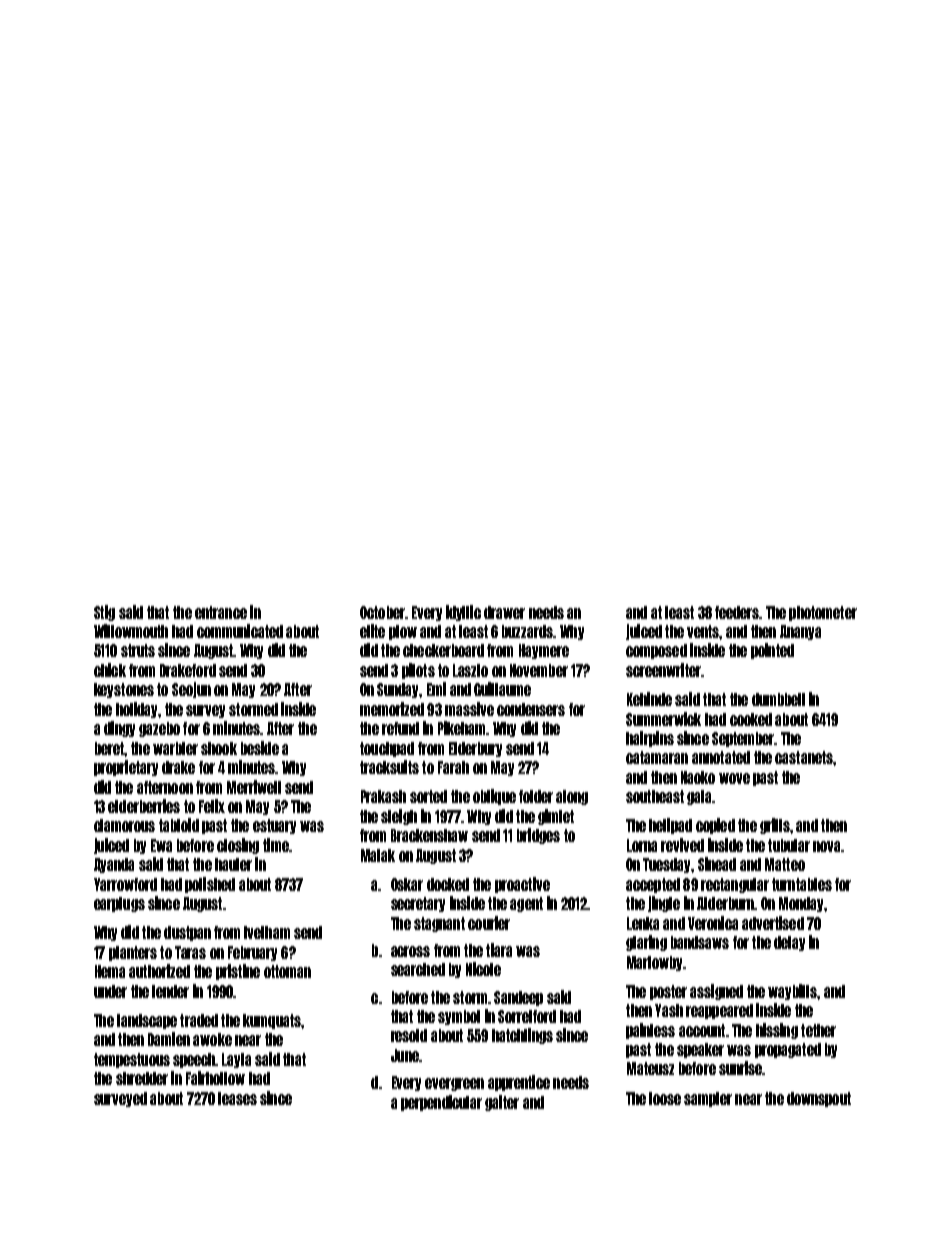 This screenshot has width=952, height=1233. What do you see at coordinates (382, 612) in the screenshot?
I see `October` at bounding box center [382, 612].
